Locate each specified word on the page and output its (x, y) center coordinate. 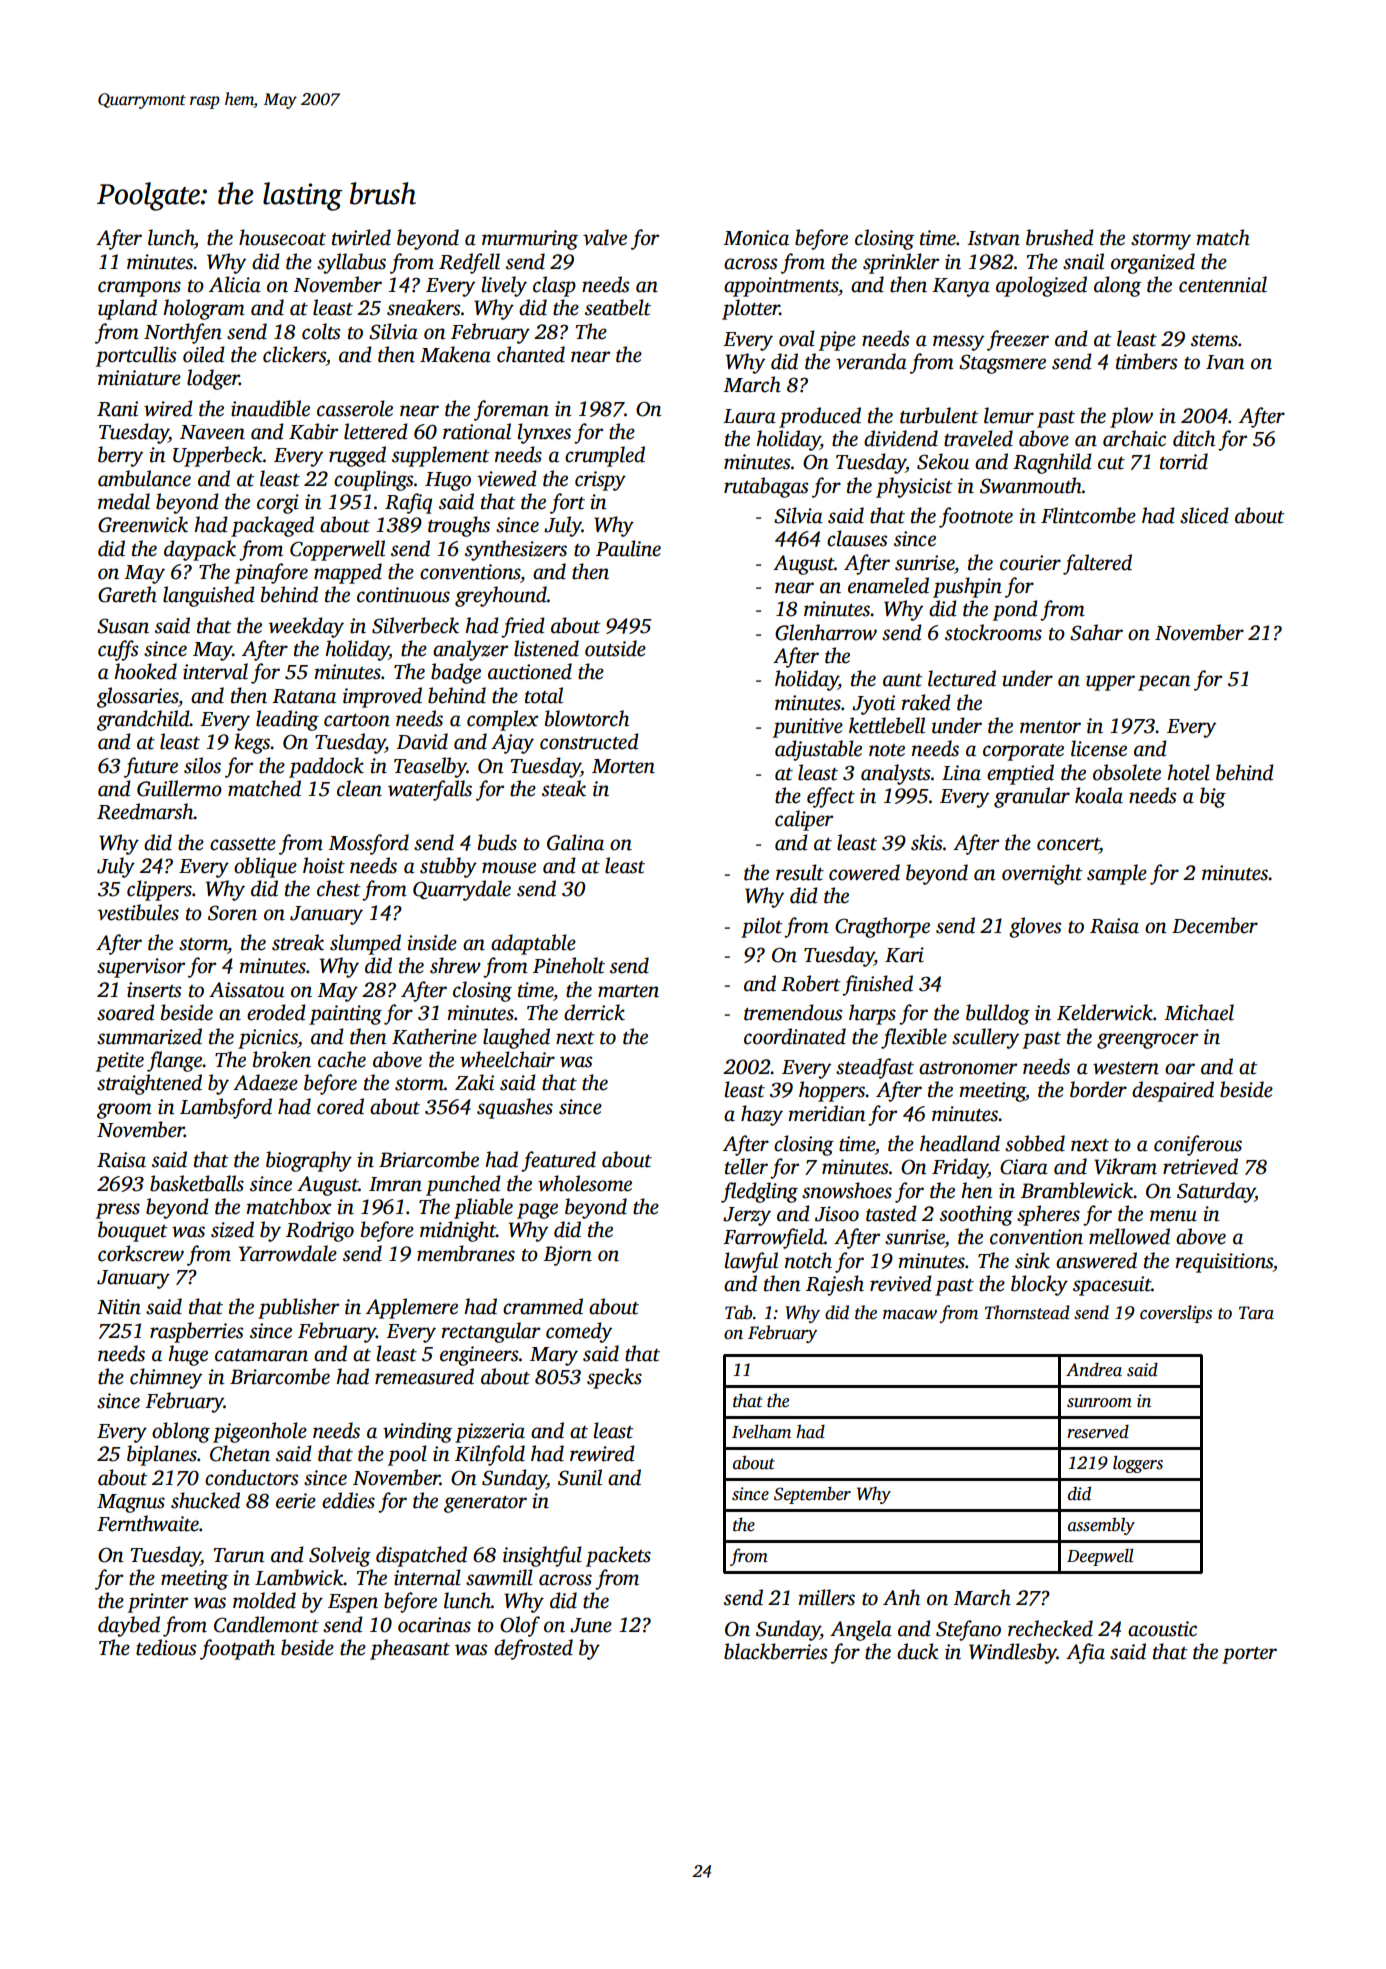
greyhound (501, 596)
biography (309, 1161)
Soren (232, 913)
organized (1153, 263)
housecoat (282, 237)
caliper (804, 820)
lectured (962, 678)
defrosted (533, 1649)
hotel (1188, 772)
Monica (756, 238)
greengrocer (1147, 1041)
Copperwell (337, 550)
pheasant (410, 1649)
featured (558, 1161)
